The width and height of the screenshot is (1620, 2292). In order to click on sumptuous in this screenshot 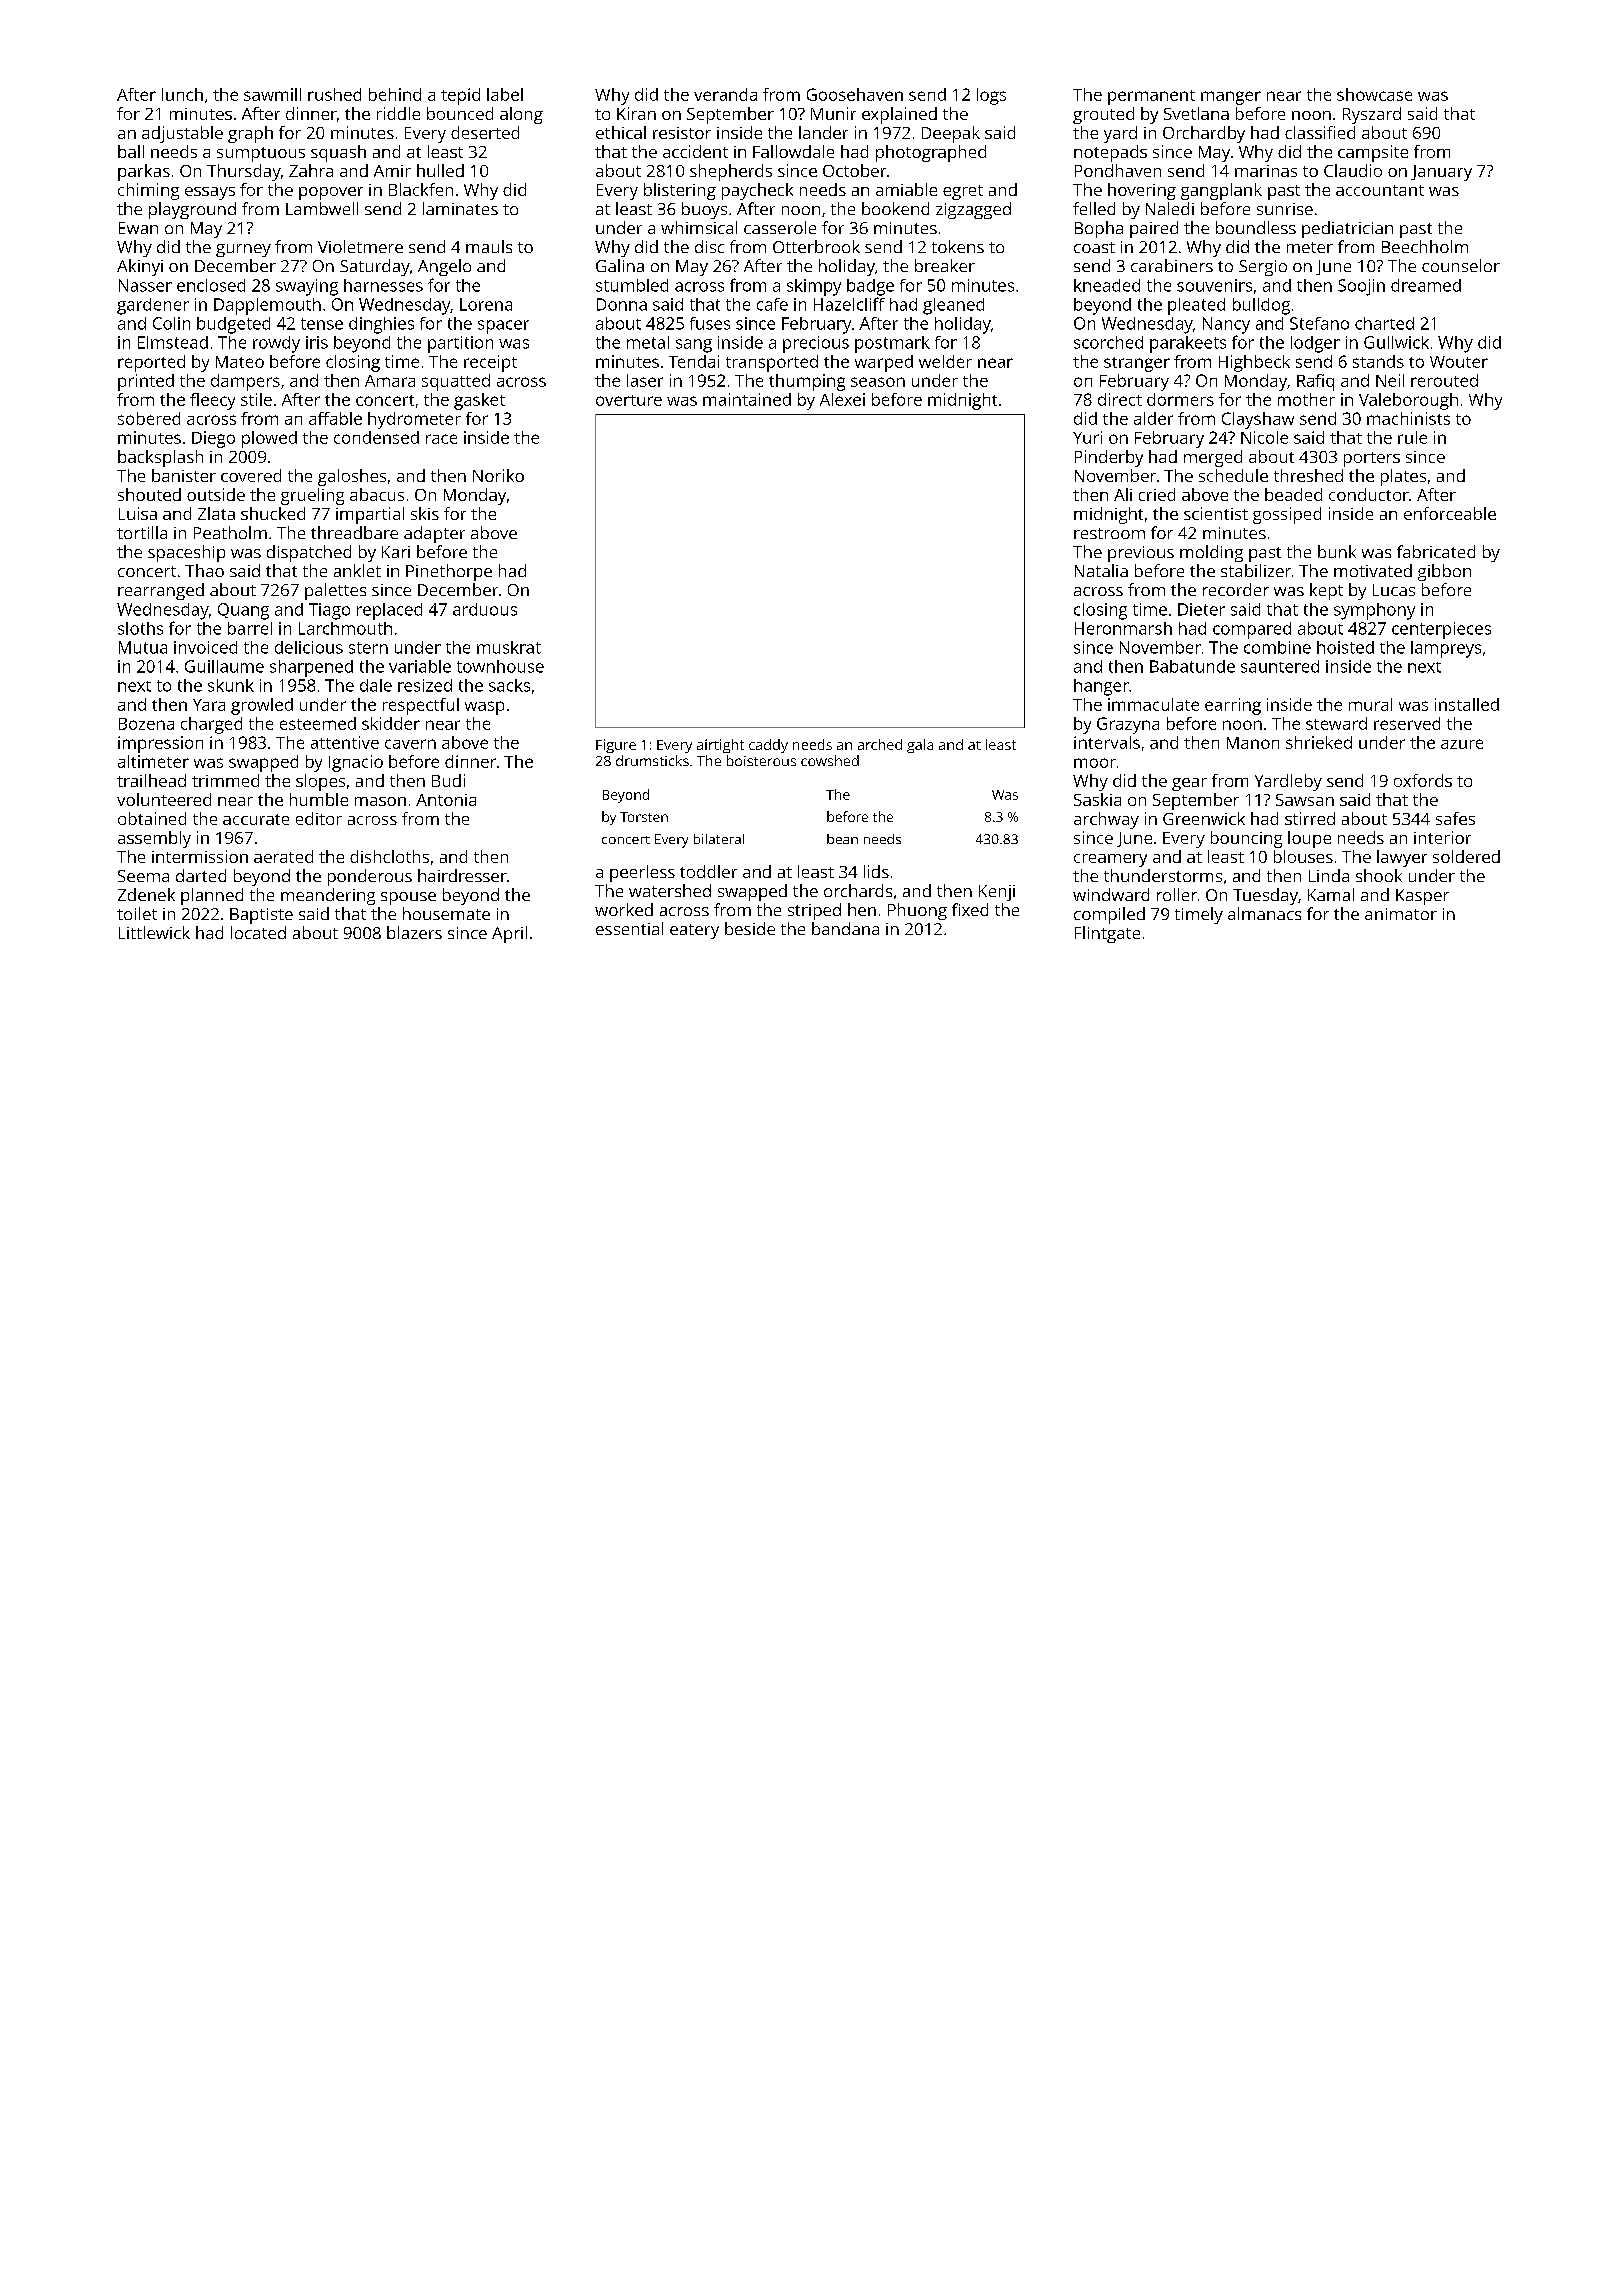, I will do `click(261, 154)`.
